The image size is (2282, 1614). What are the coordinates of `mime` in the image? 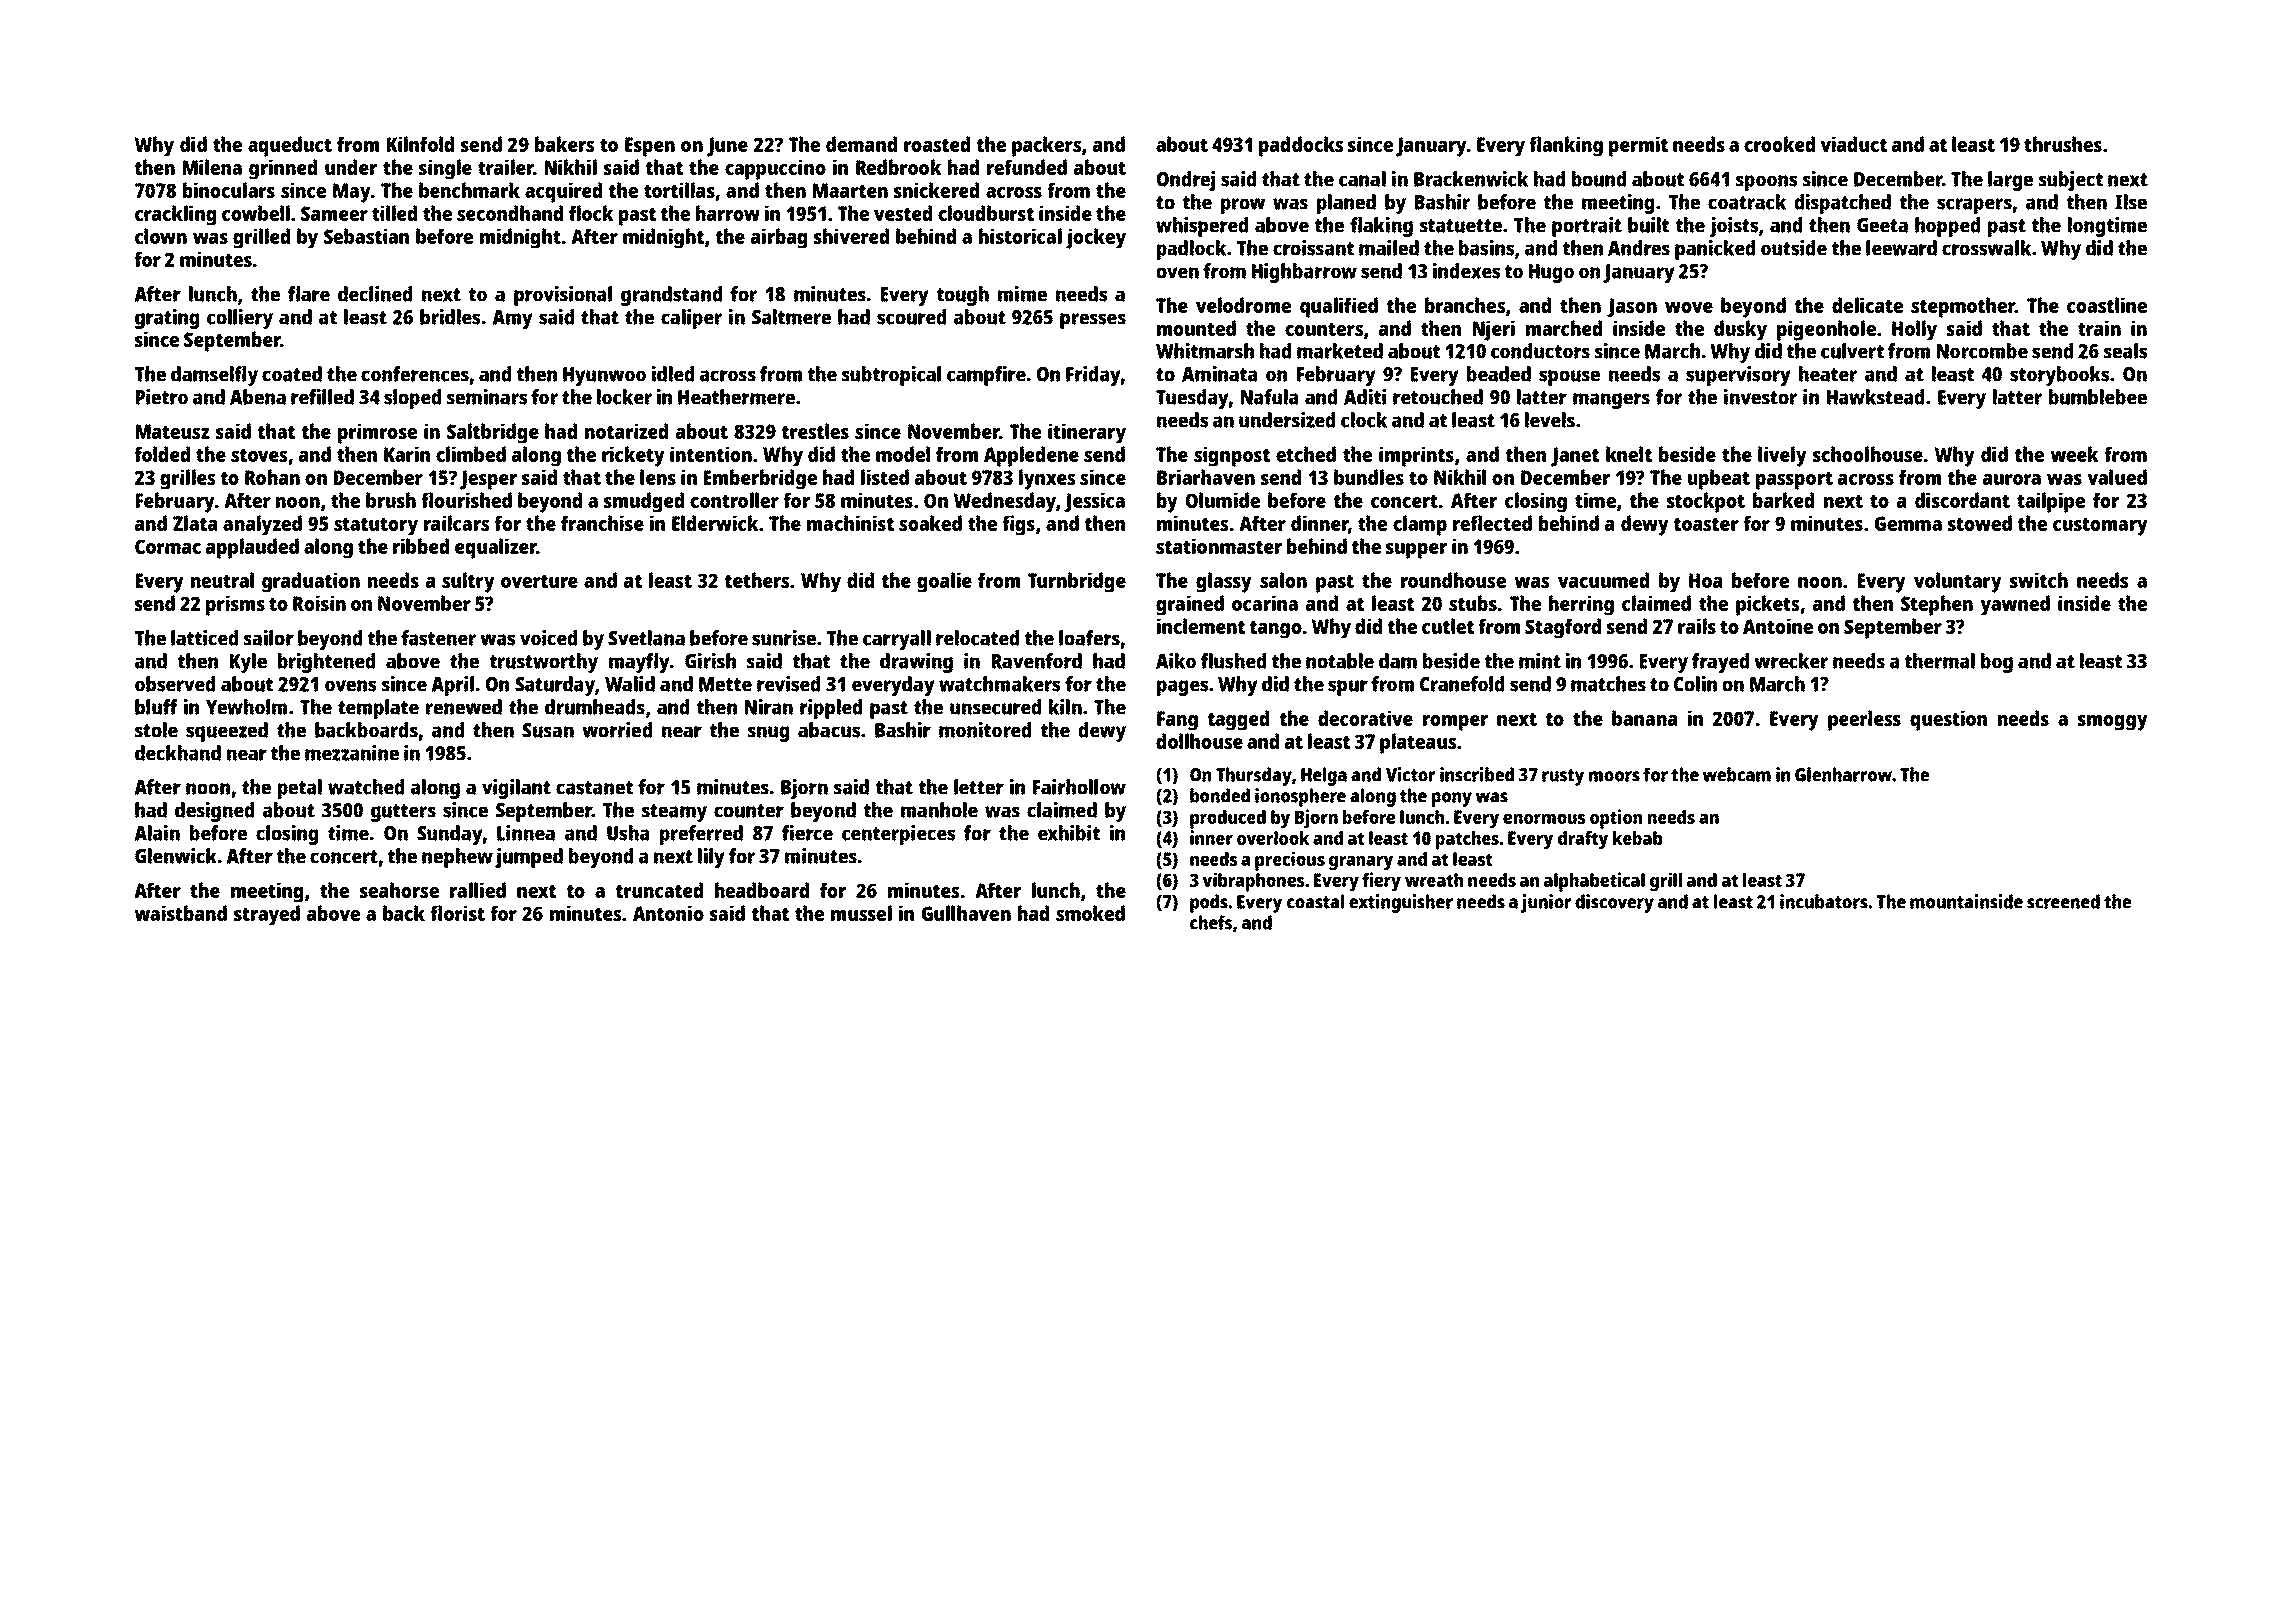 It's located at (1022, 294).
